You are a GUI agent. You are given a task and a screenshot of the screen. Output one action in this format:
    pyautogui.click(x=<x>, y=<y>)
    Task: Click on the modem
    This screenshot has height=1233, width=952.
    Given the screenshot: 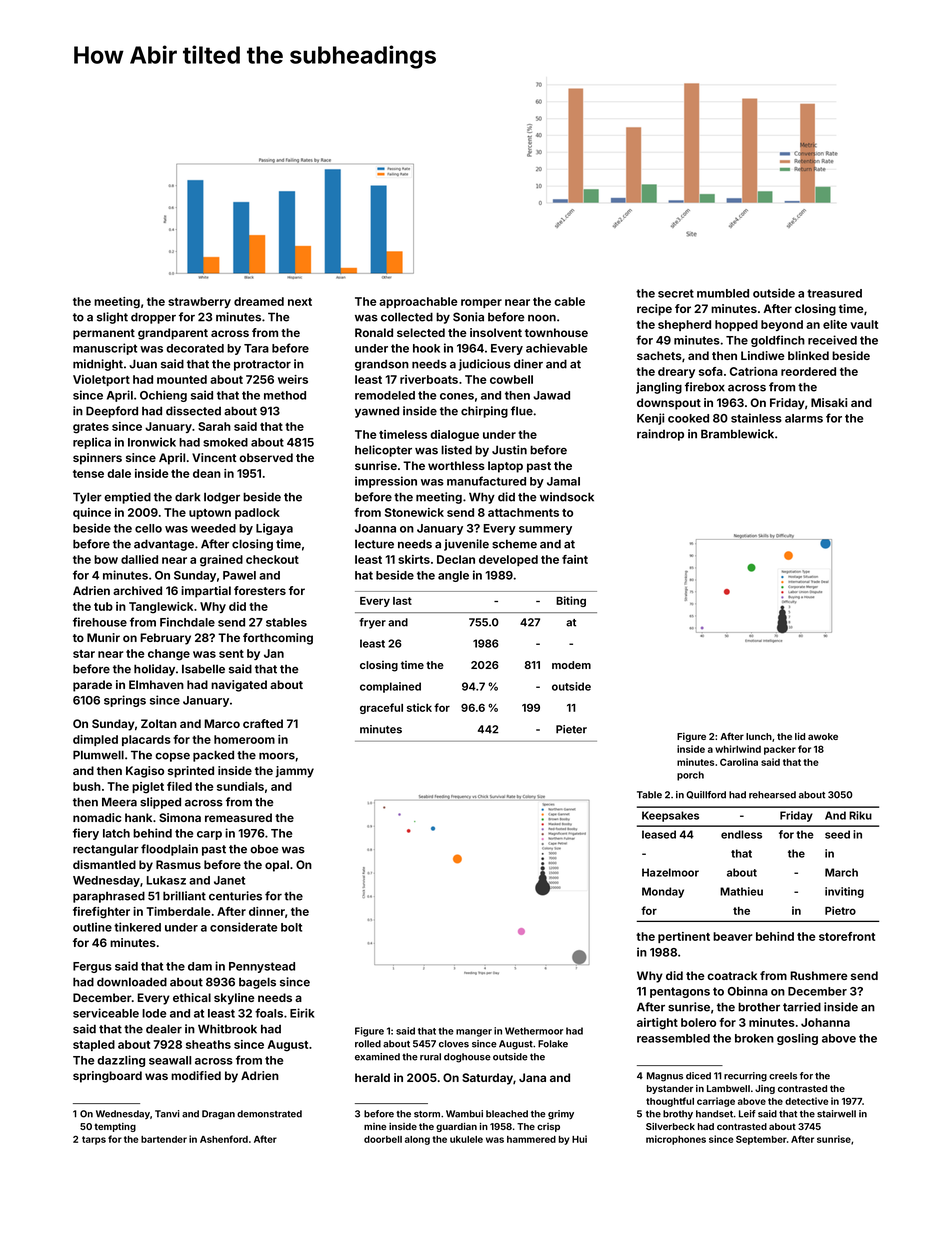 What is the action you would take?
    pyautogui.click(x=571, y=665)
